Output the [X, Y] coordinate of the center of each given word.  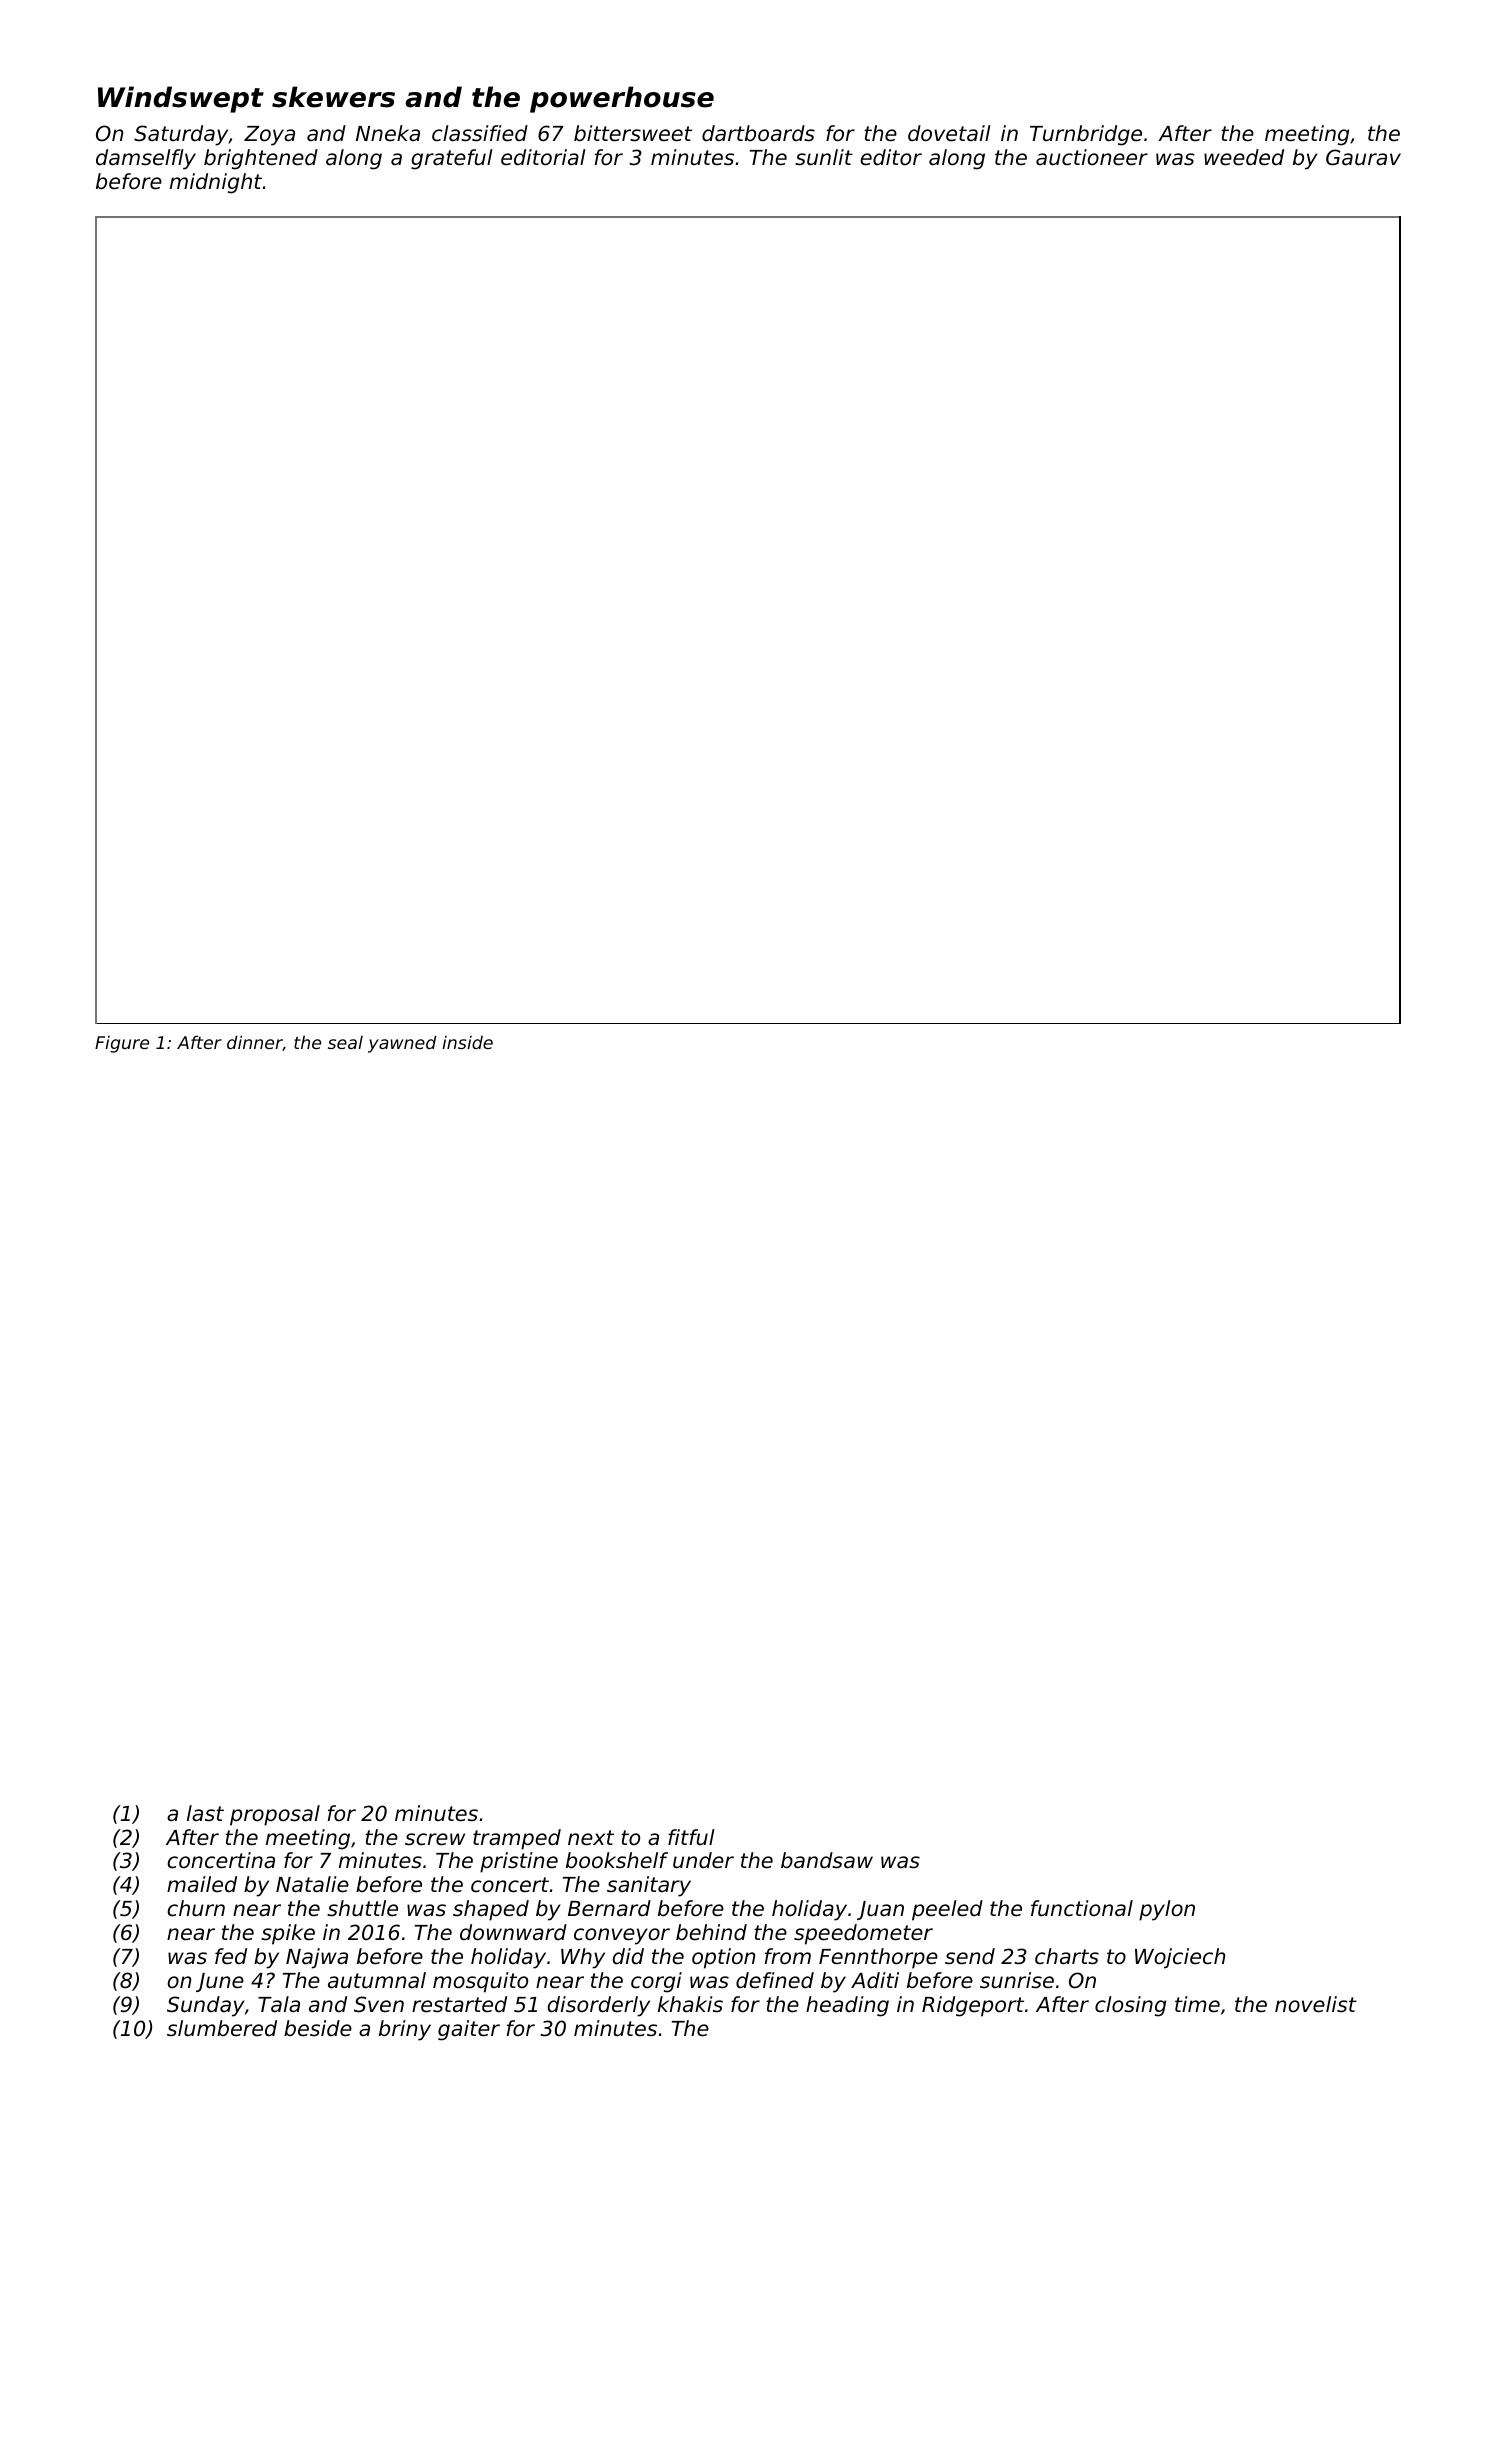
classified [480, 133]
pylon [1167, 1910]
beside [318, 2028]
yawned [402, 1044]
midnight [216, 183]
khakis [690, 2004]
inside [467, 1042]
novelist [1316, 2004]
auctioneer [1092, 157]
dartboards [758, 133]
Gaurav [1363, 157]
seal [345, 1042]
